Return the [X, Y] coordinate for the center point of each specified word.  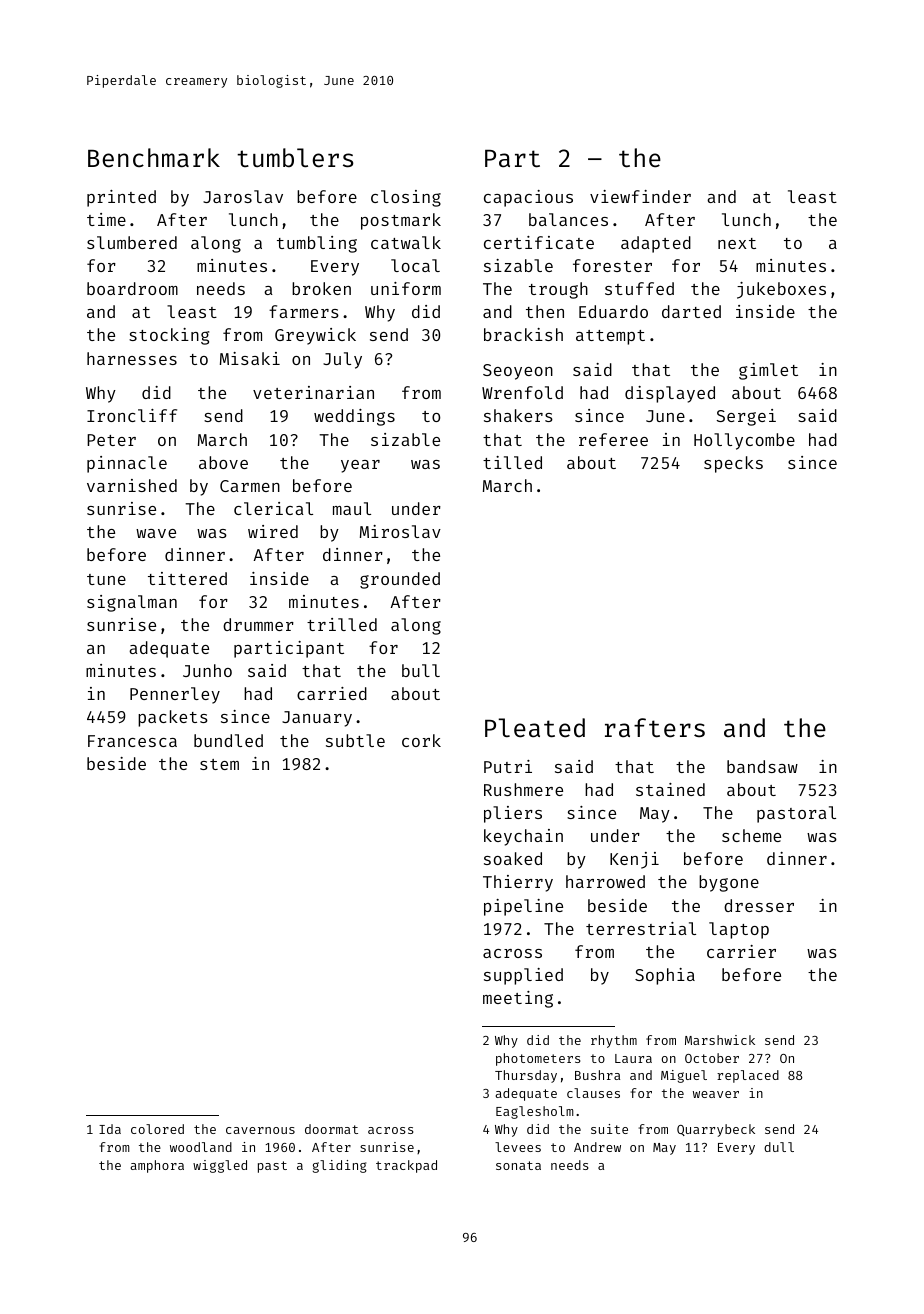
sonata [518, 1165]
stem [219, 764]
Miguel [684, 1076]
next [737, 243]
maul [352, 508]
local [415, 265]
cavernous [260, 1130]
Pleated [535, 728]
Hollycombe [744, 441]
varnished [132, 485]
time [106, 219]
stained [670, 789]
